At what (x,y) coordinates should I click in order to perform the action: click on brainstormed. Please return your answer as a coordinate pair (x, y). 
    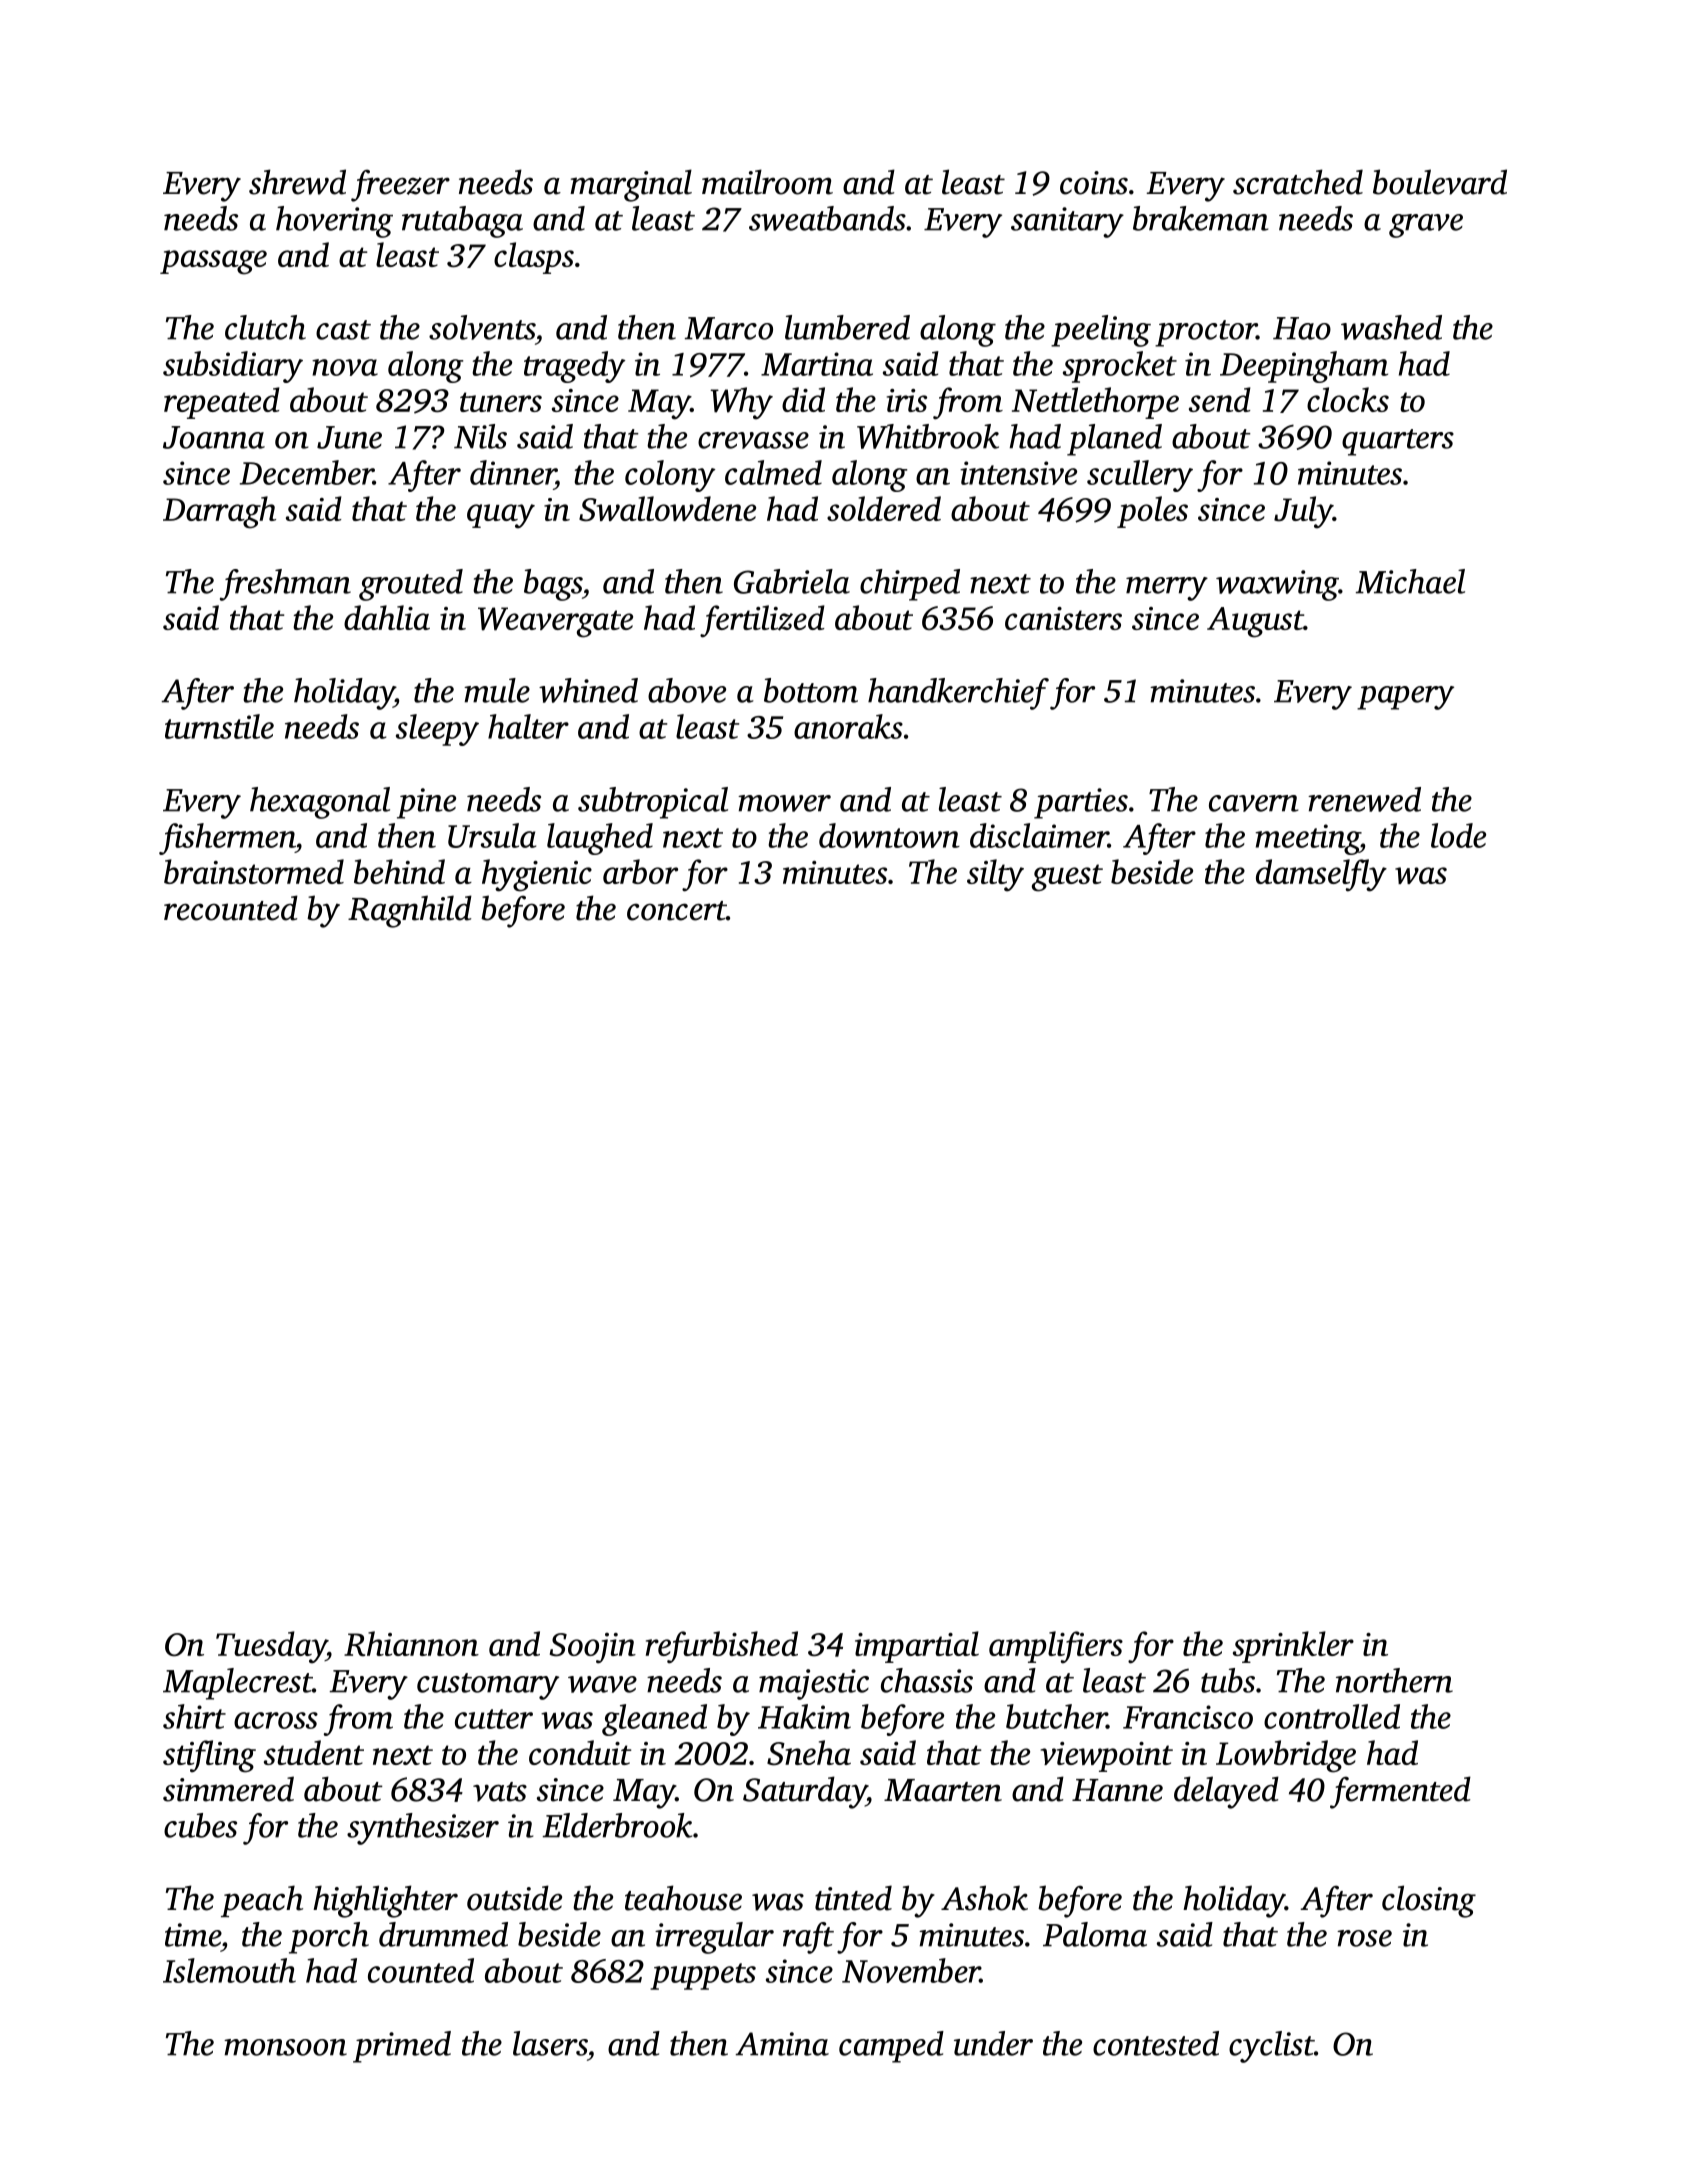
    Looking at the image, I should click on (254, 871).
